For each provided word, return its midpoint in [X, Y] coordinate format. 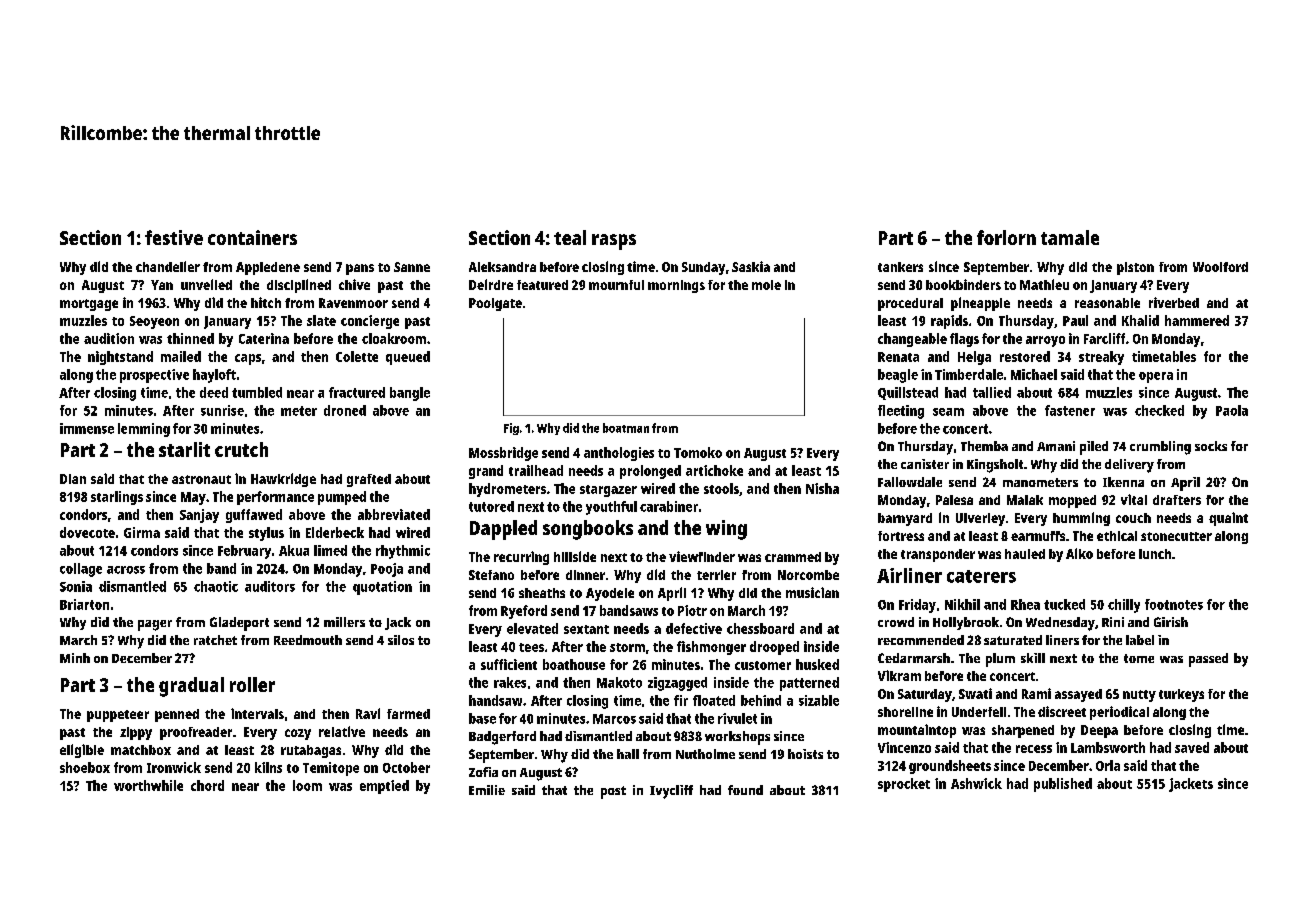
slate [321, 320]
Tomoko [698, 452]
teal [570, 237]
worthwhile [148, 785]
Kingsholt [995, 466]
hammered [1197, 320]
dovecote [87, 532]
